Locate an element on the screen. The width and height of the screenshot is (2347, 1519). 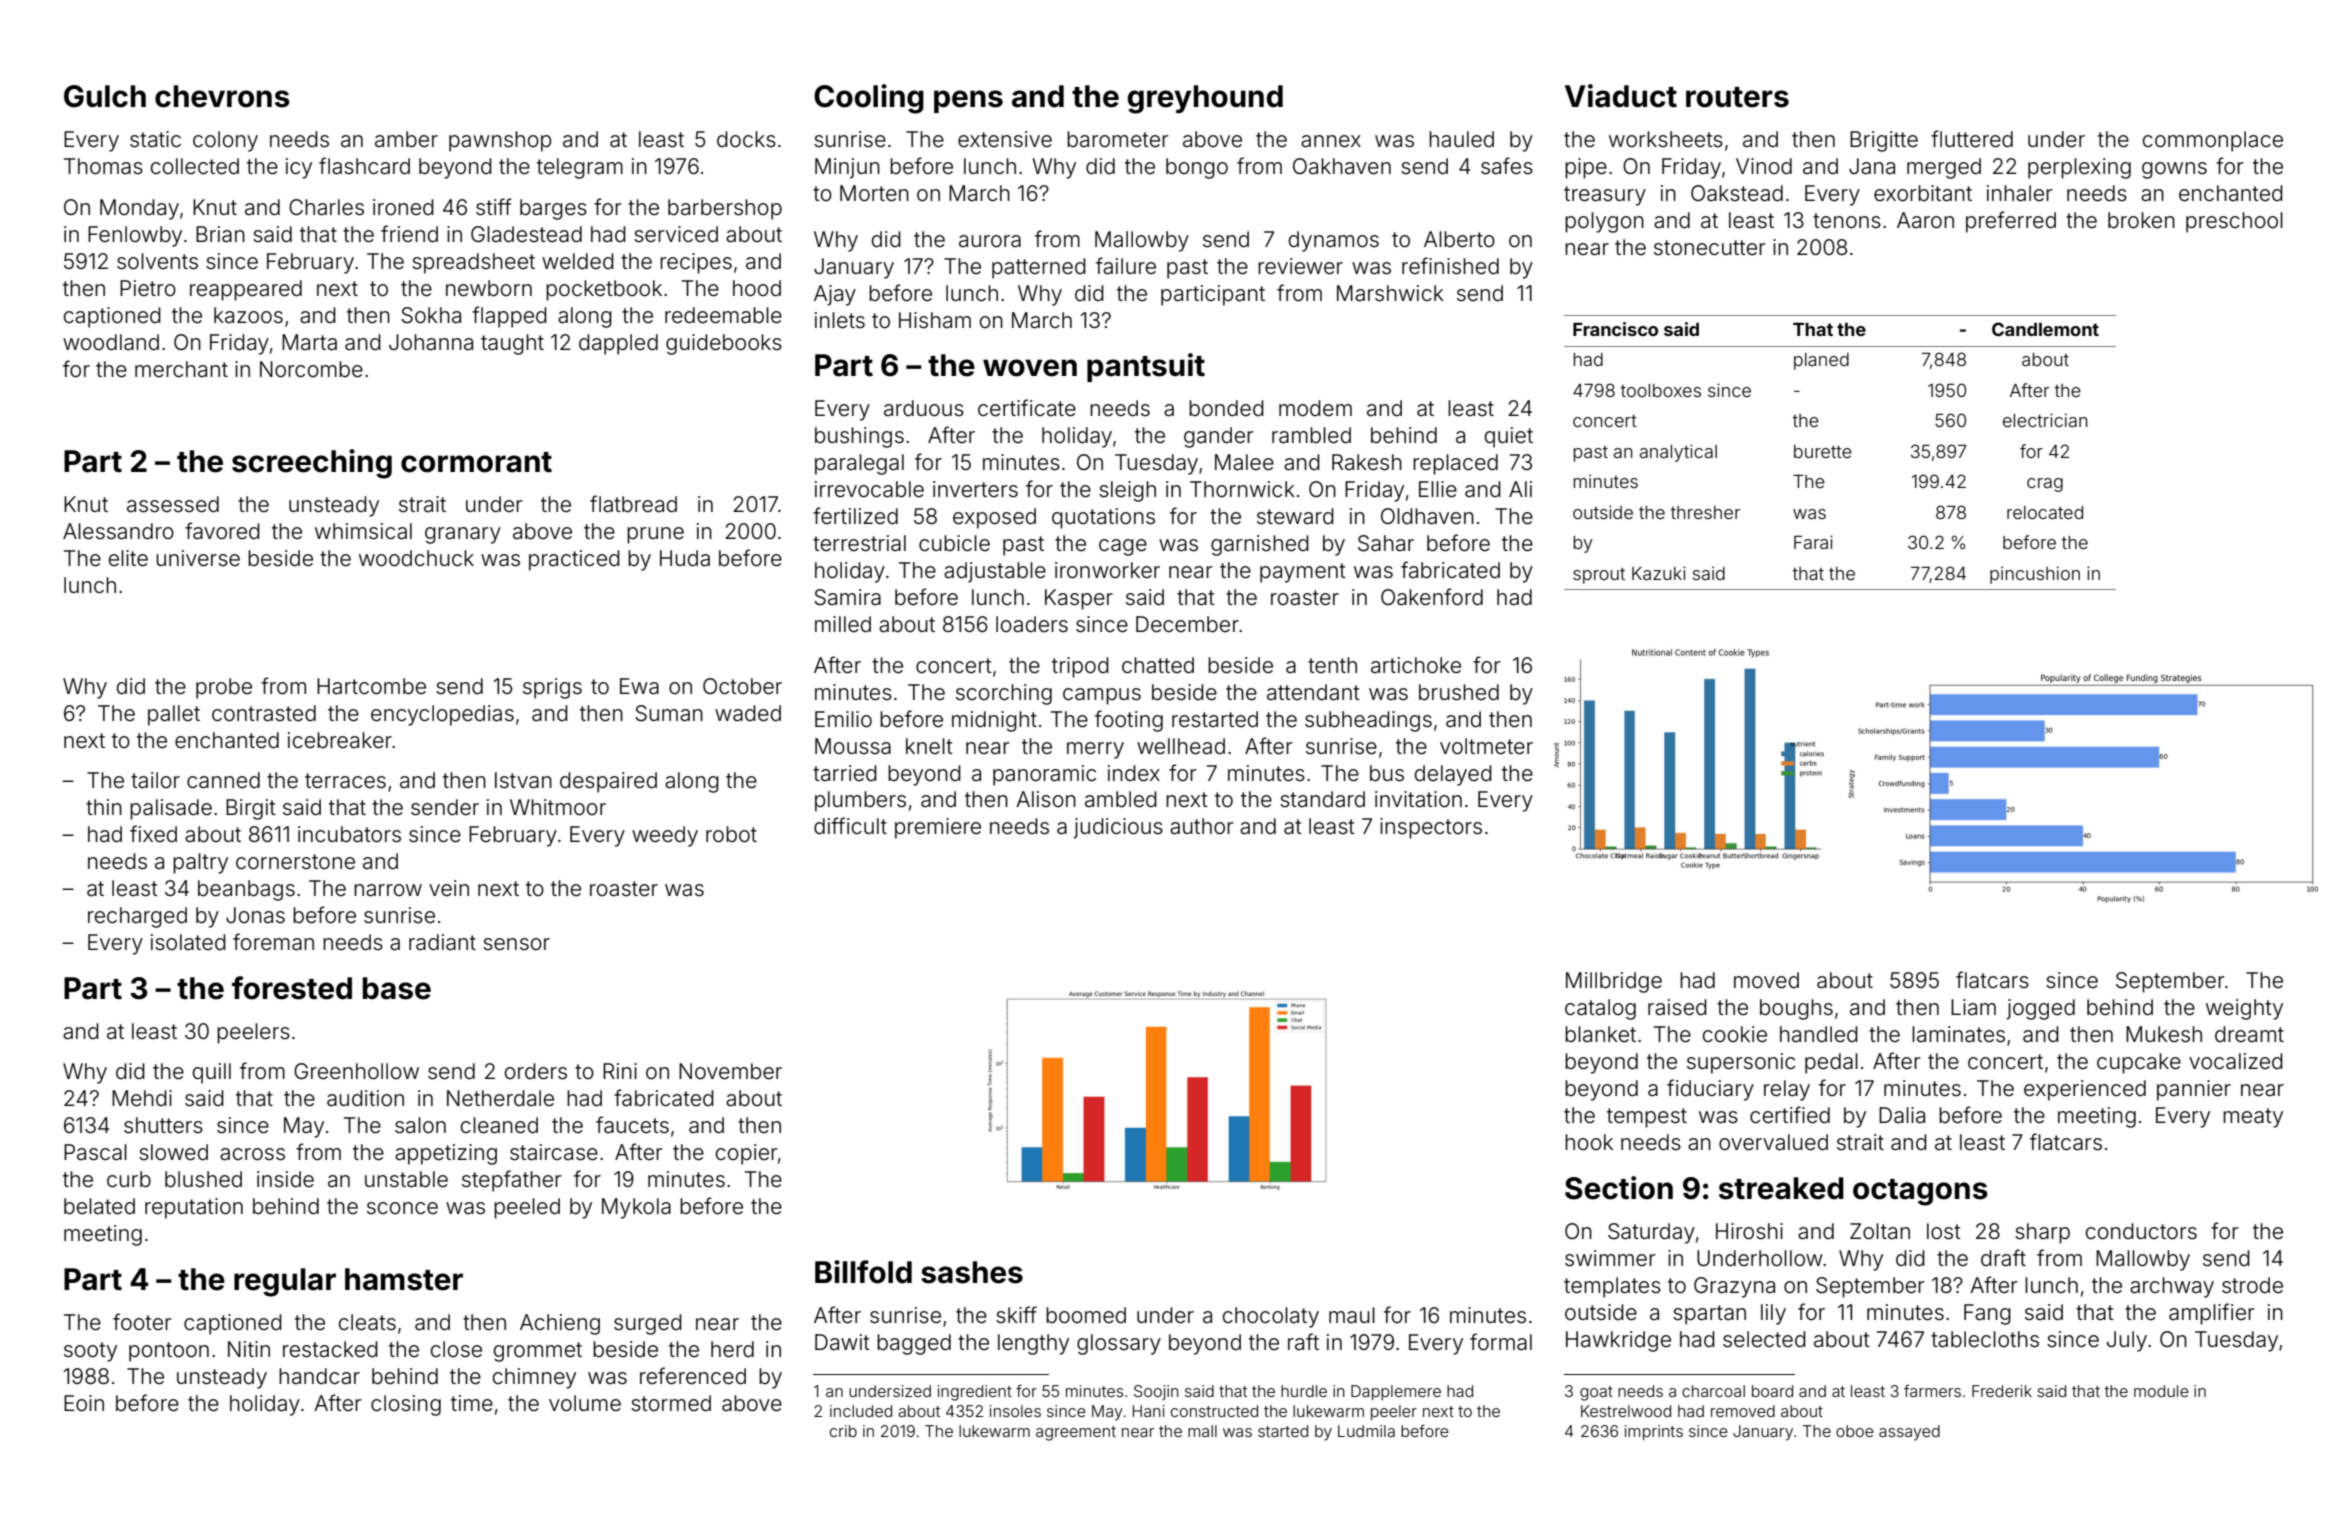
barometer is located at coordinates (1118, 139).
